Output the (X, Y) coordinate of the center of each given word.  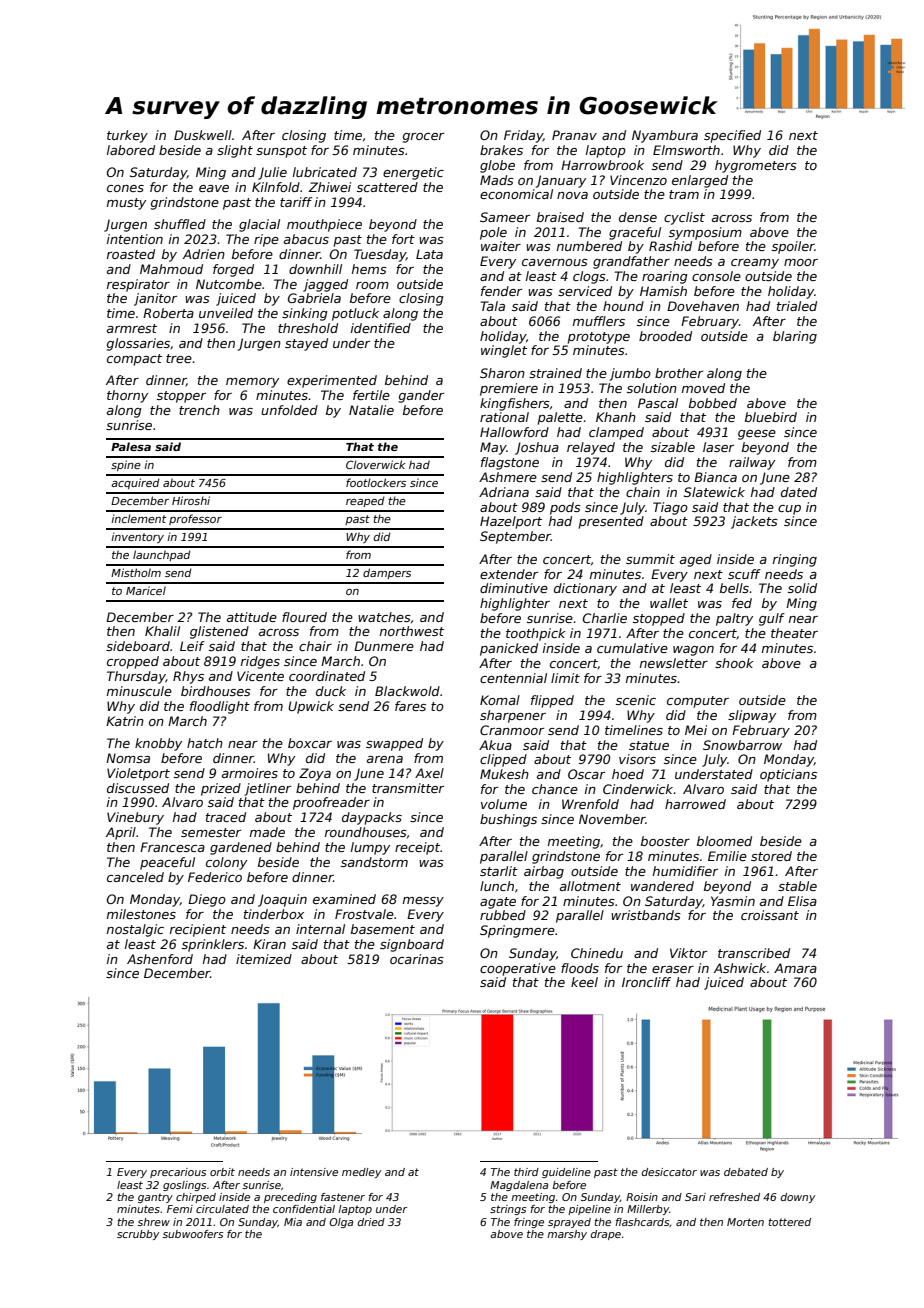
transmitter (408, 788)
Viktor (688, 953)
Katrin (125, 721)
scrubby (138, 1235)
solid (802, 588)
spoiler (793, 247)
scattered (387, 187)
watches (384, 617)
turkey (127, 136)
